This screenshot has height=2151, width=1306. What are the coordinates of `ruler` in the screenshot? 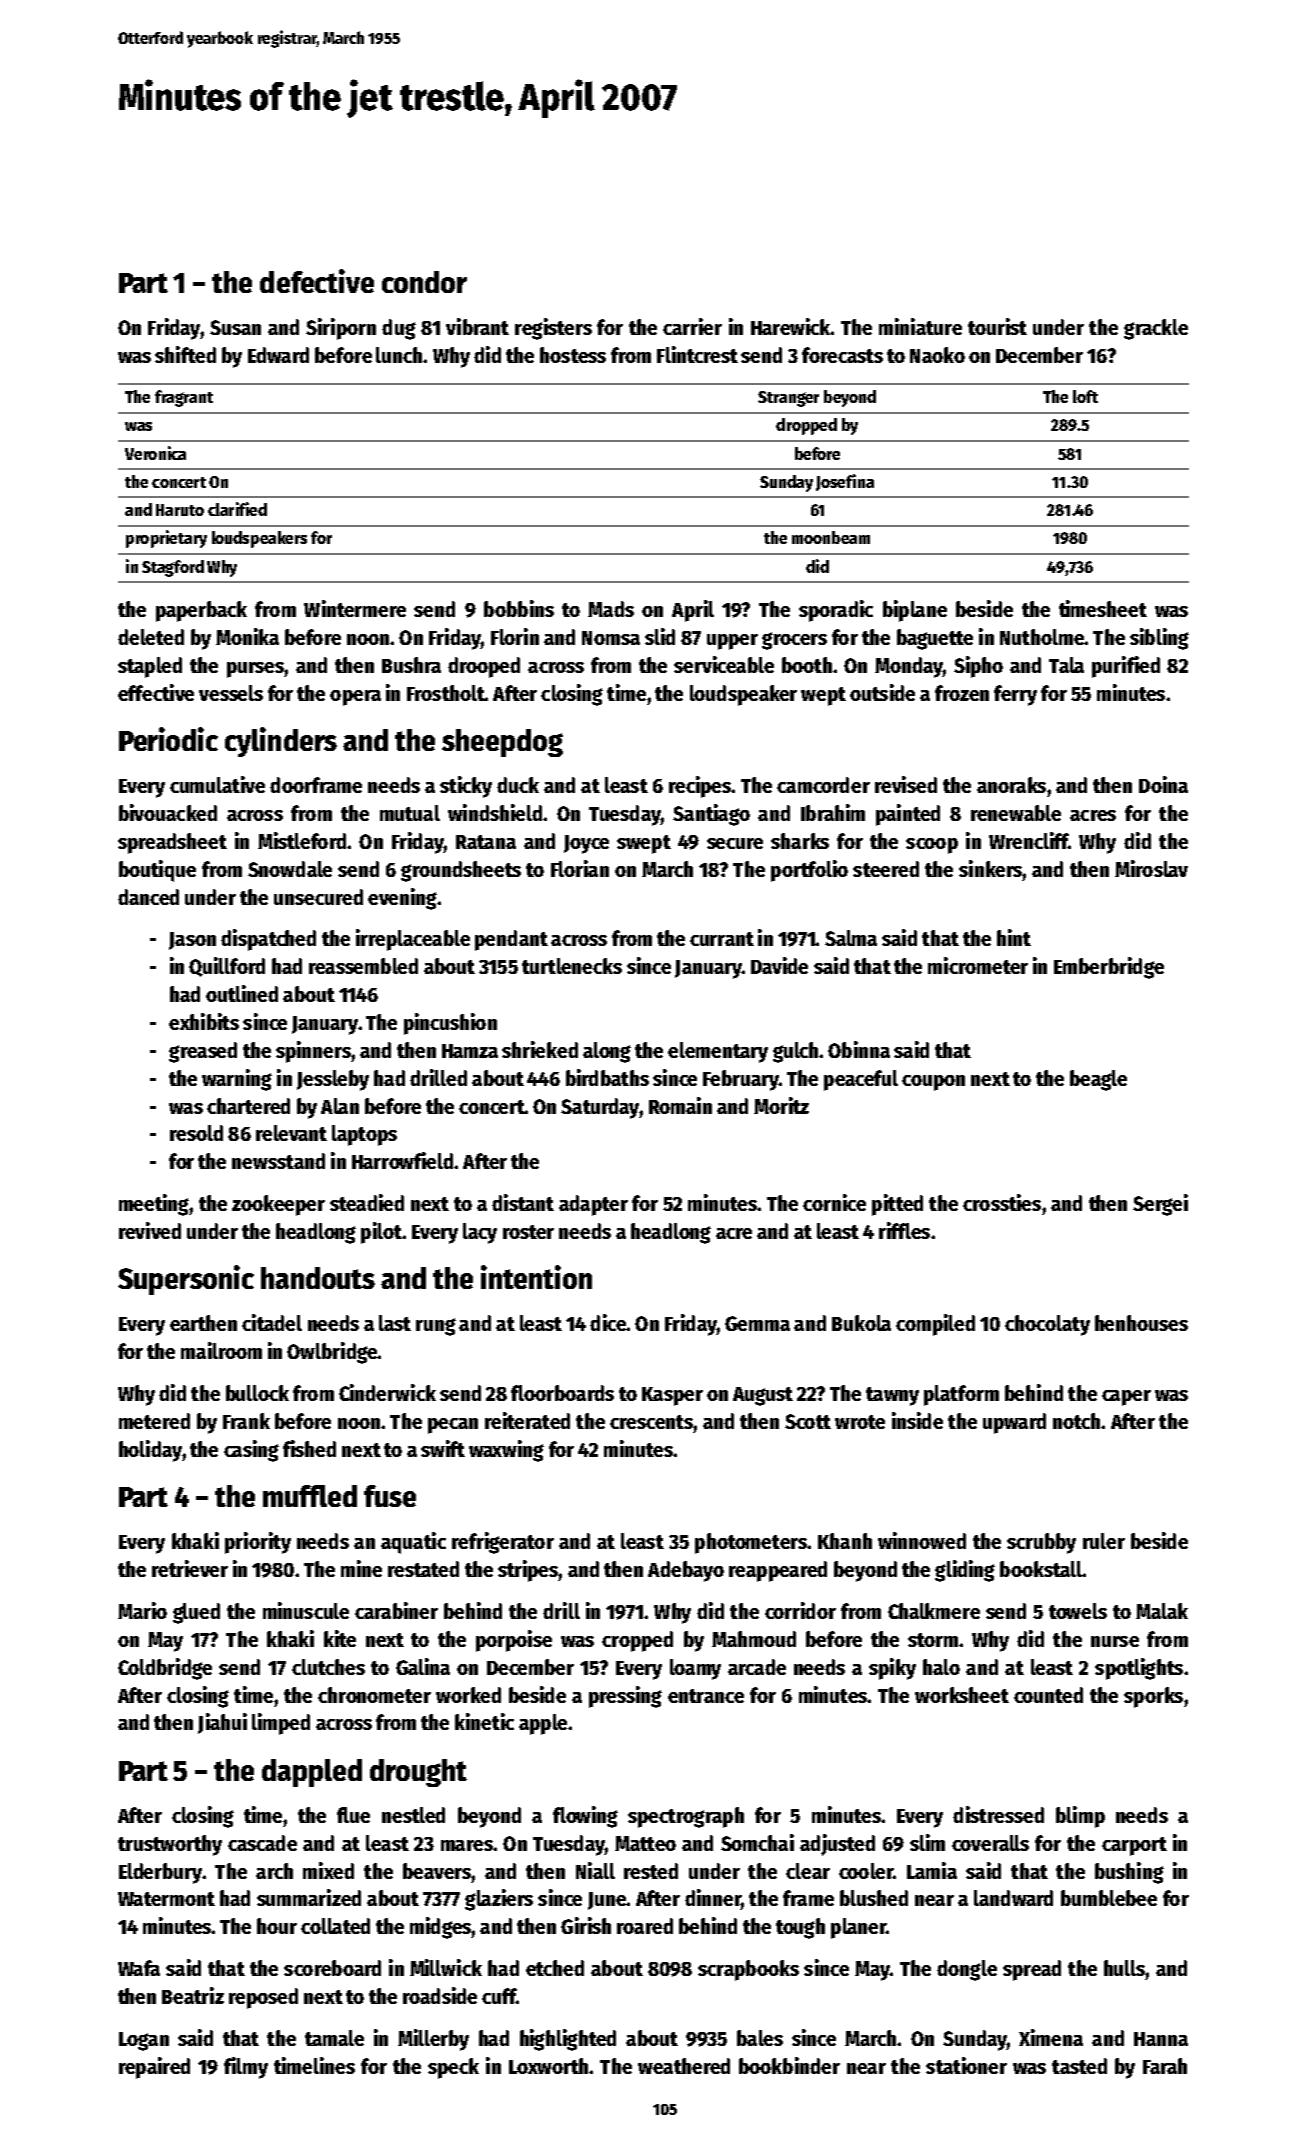 It's located at (1104, 1541).
